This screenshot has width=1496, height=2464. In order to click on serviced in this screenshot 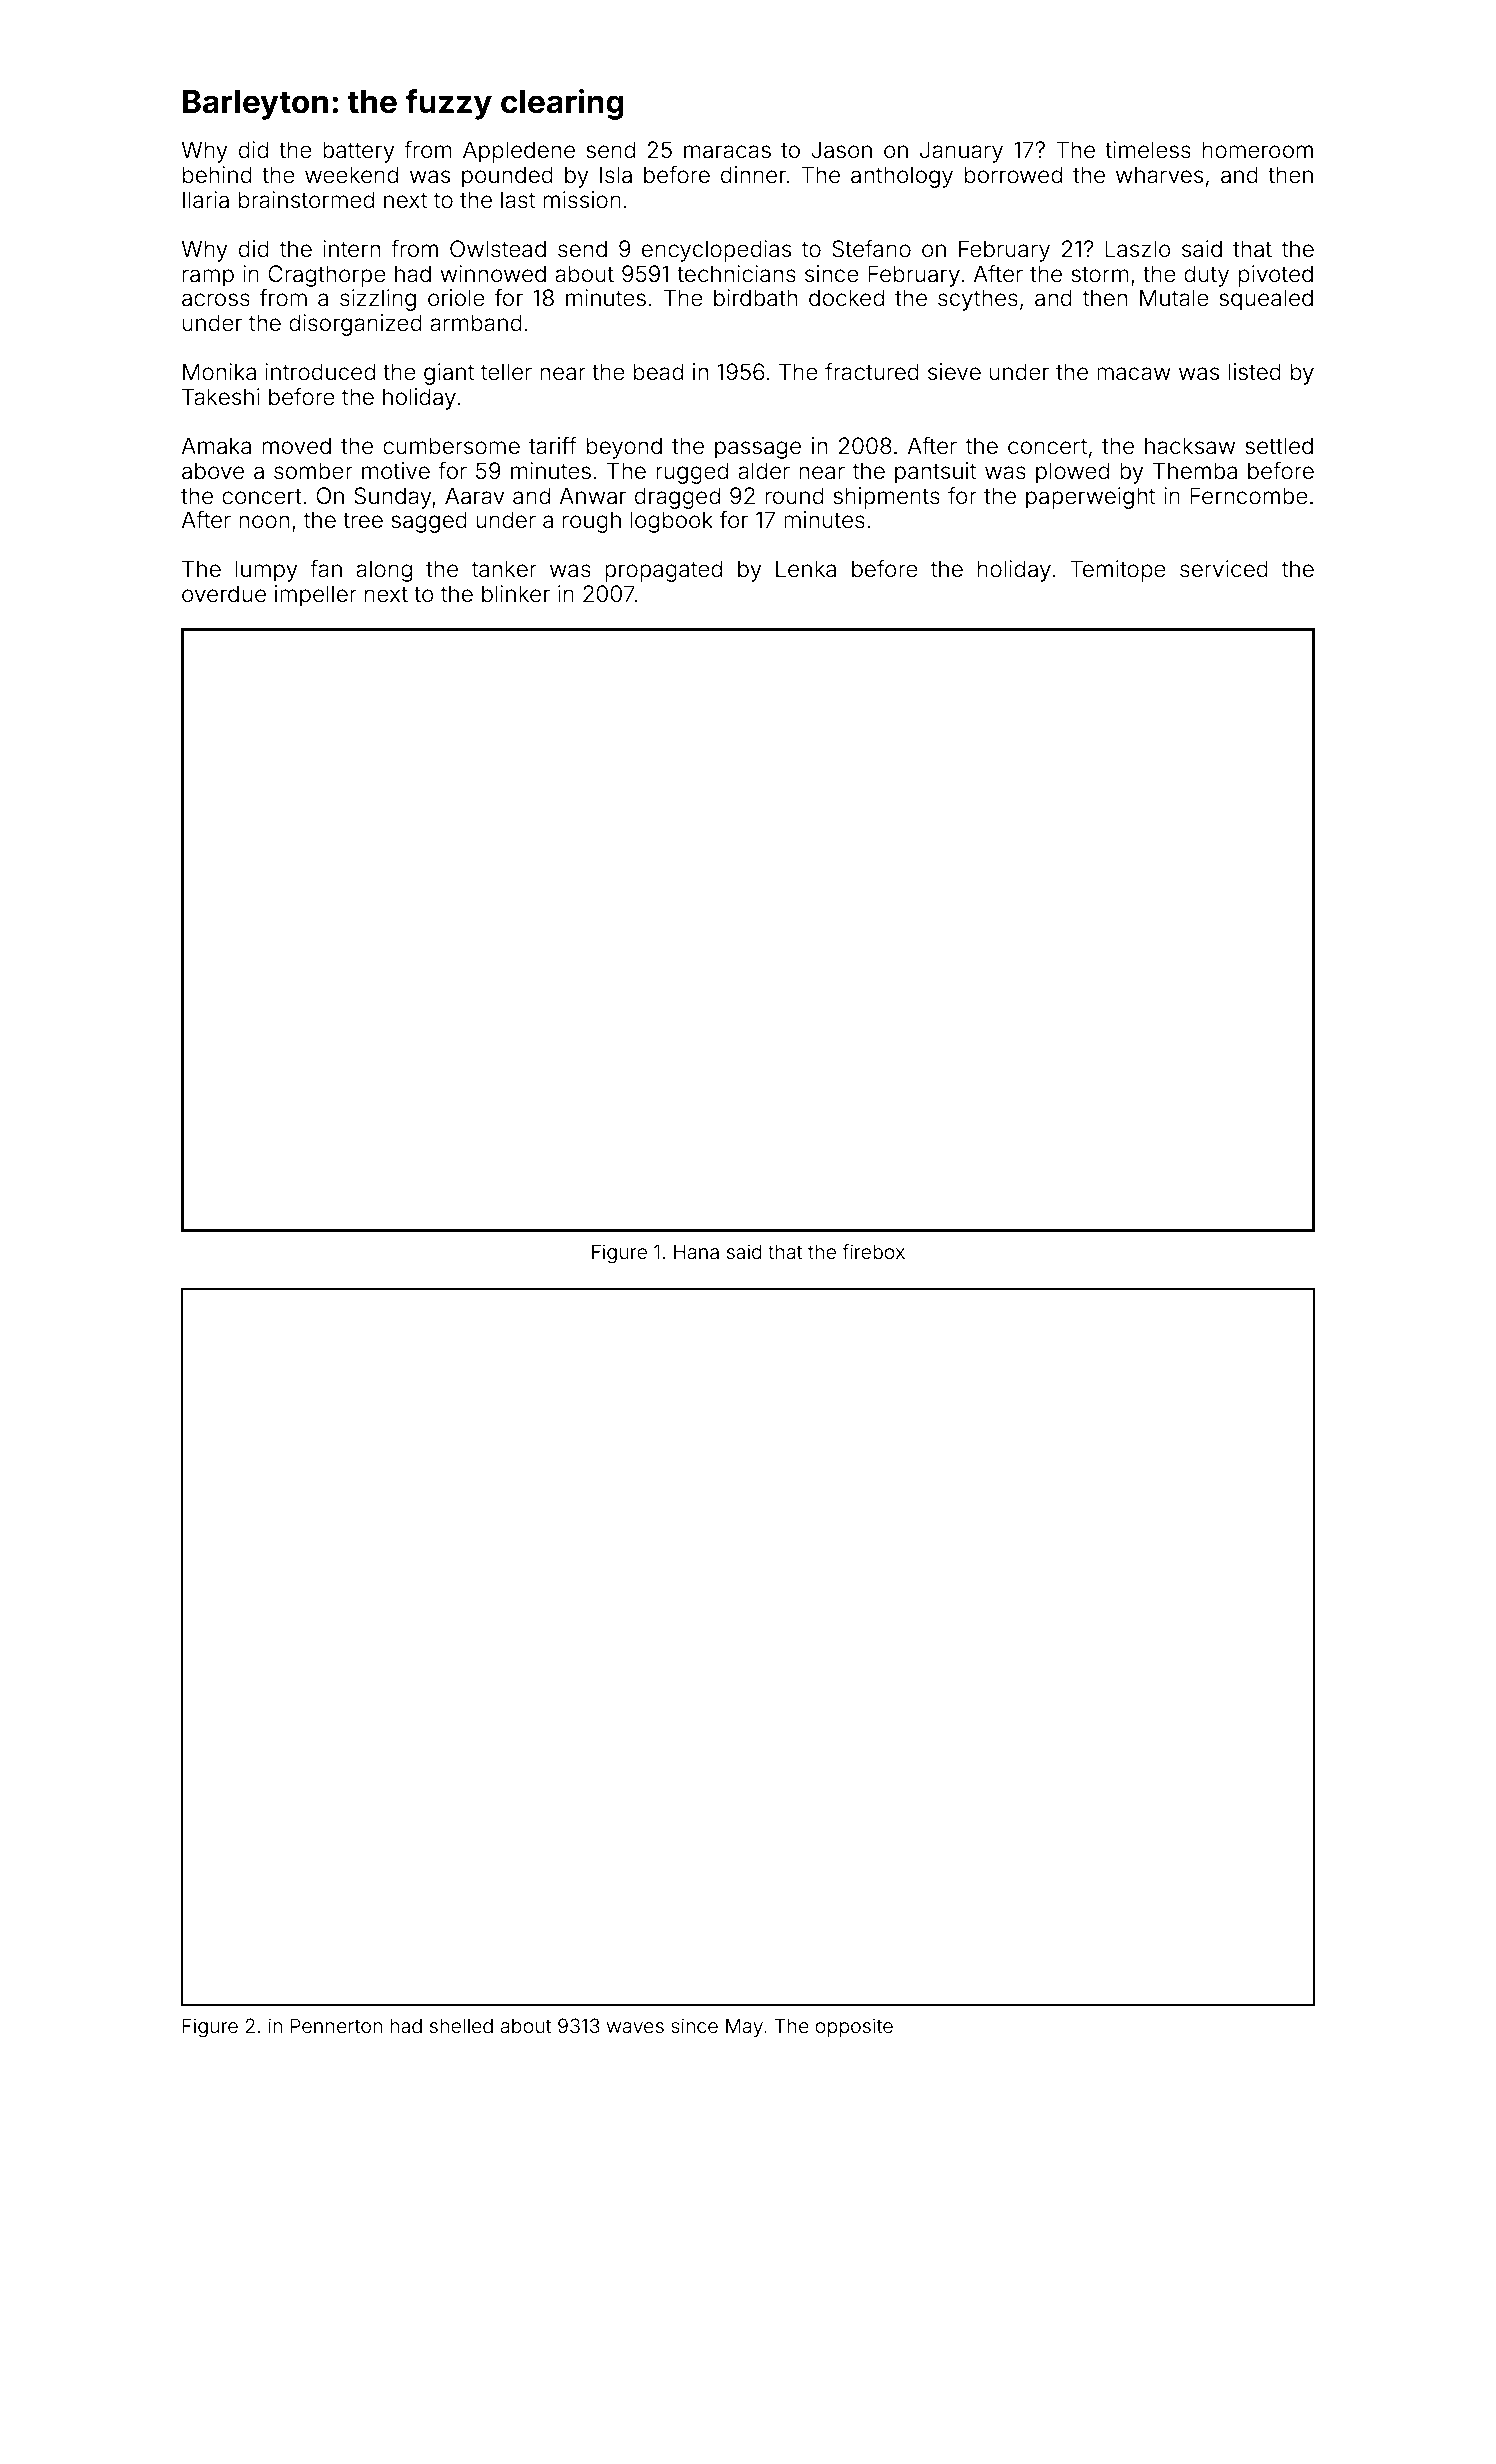, I will do `click(1224, 569)`.
